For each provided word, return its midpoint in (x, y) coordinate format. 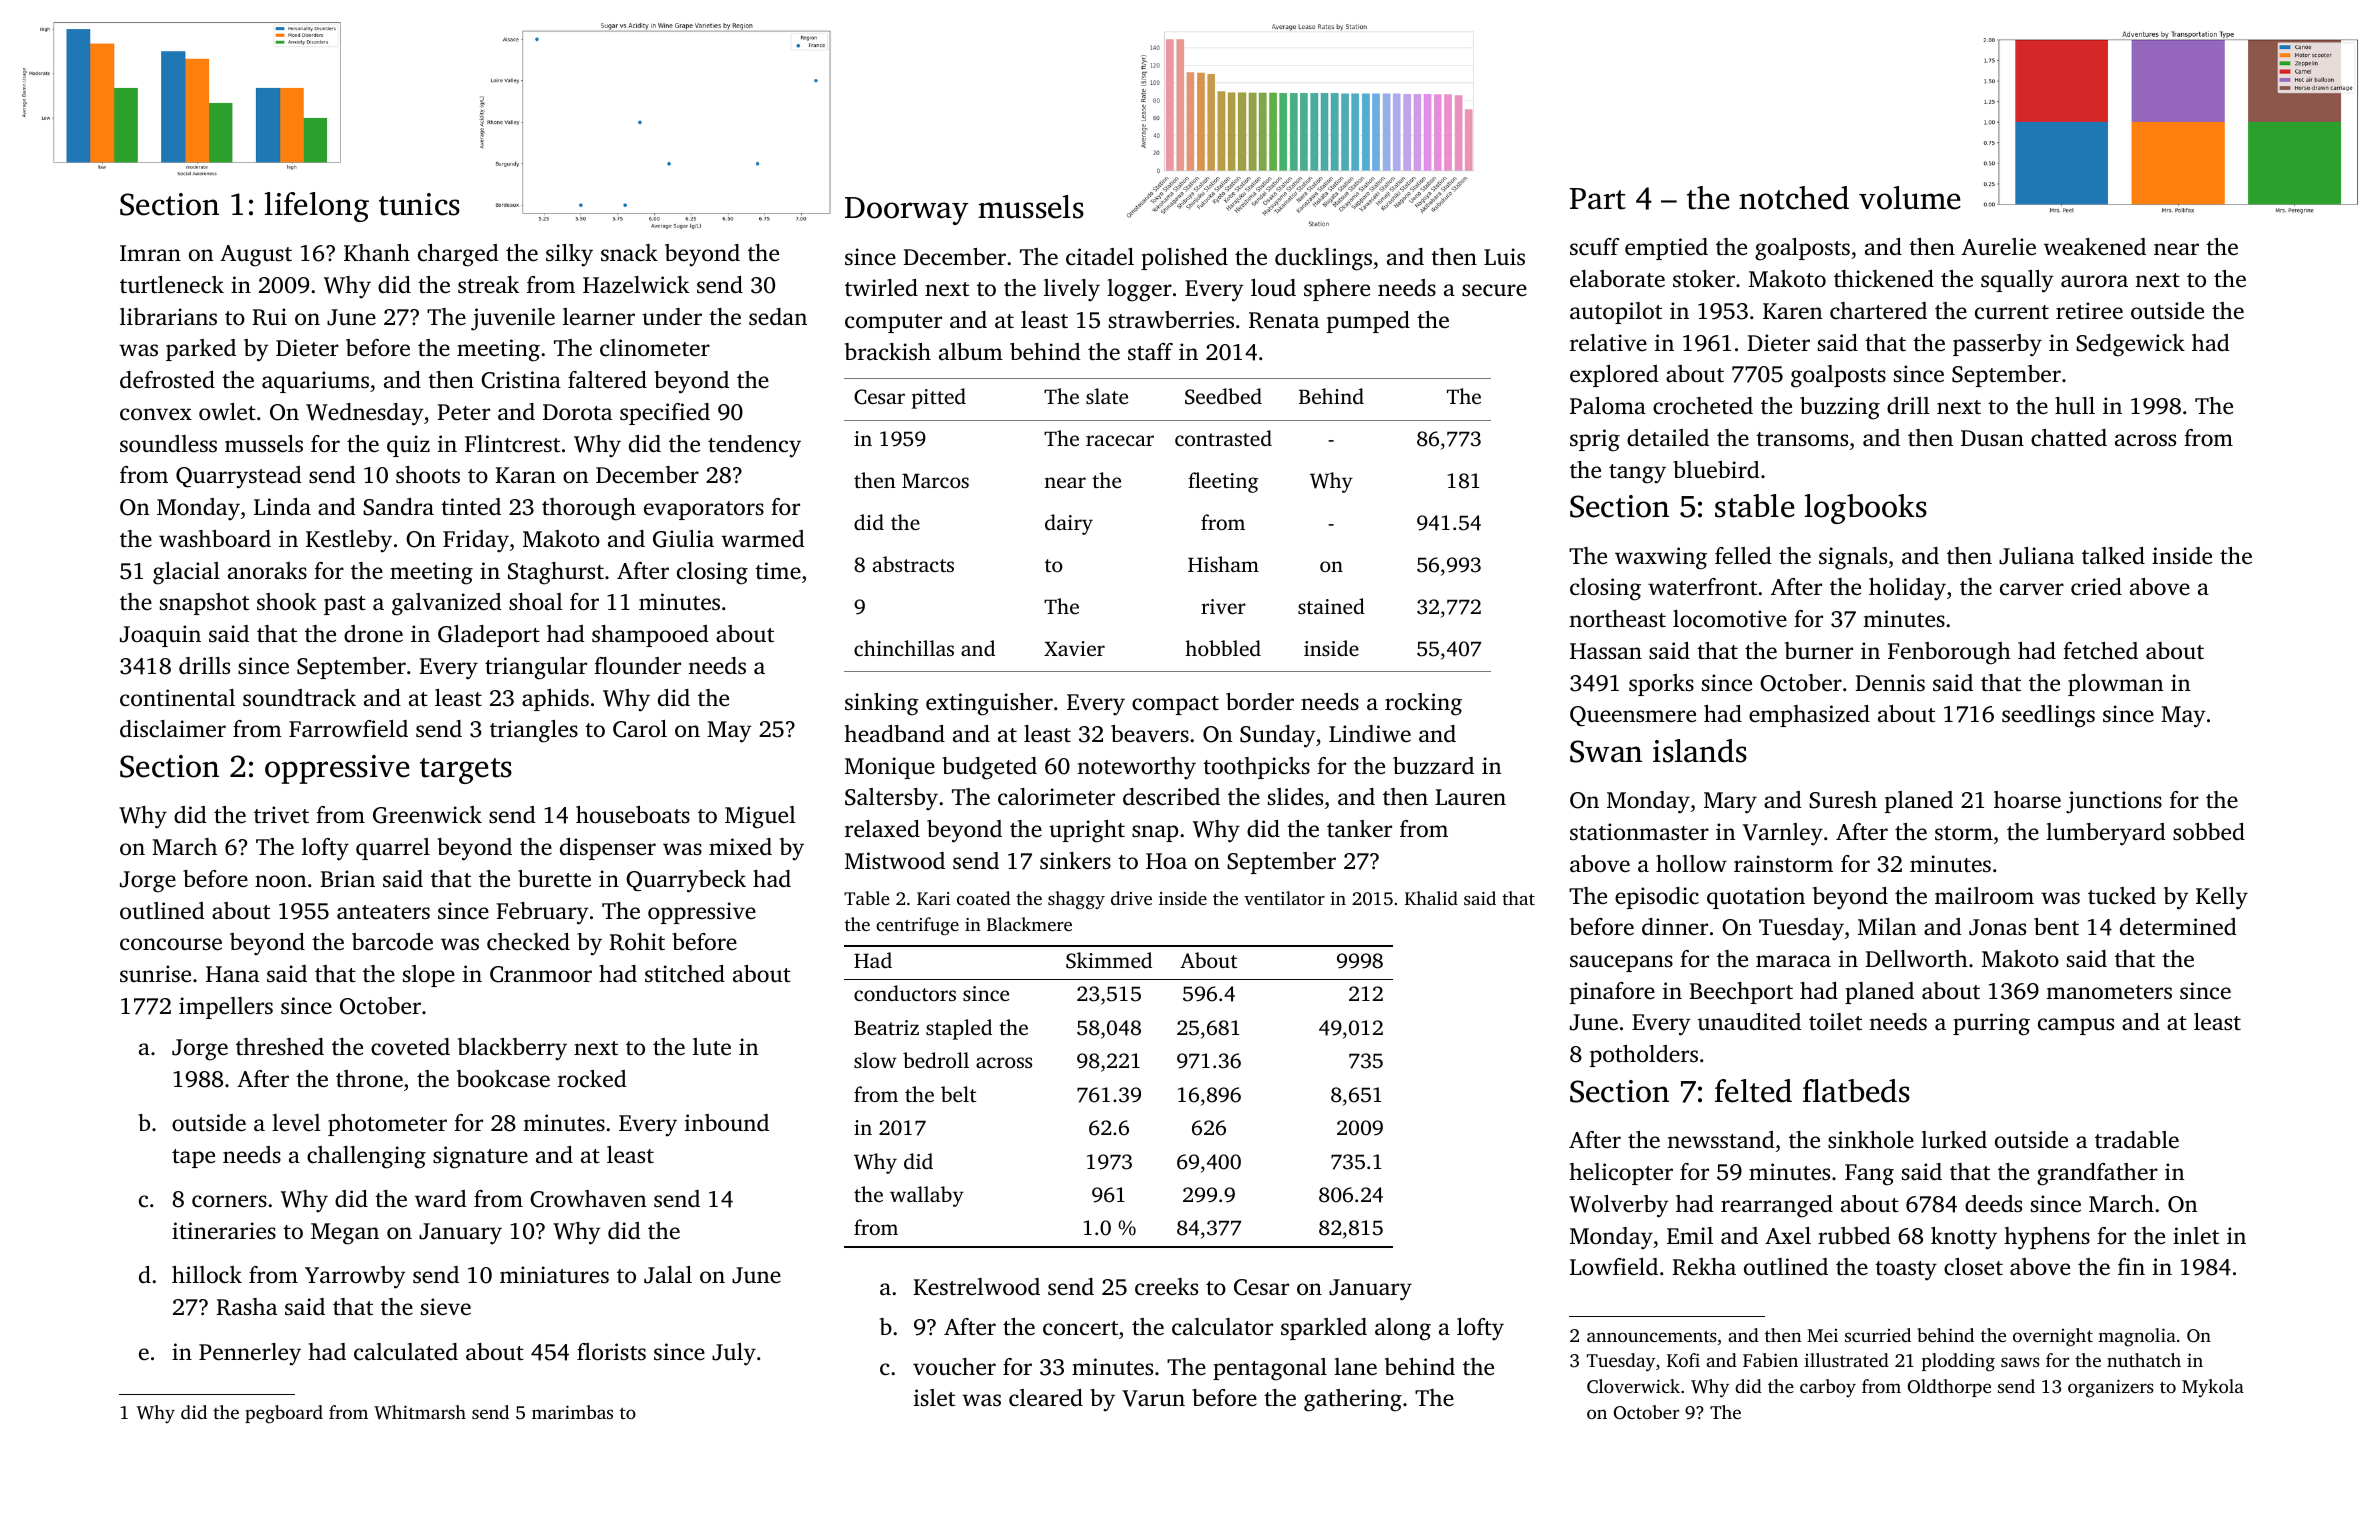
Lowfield (1614, 1267)
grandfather (2097, 1174)
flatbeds (1856, 1091)
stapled (959, 1029)
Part (1598, 199)
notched (1794, 198)
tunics (419, 204)
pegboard (284, 1414)
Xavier (1074, 648)
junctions (2114, 802)
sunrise (155, 973)
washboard (215, 539)
